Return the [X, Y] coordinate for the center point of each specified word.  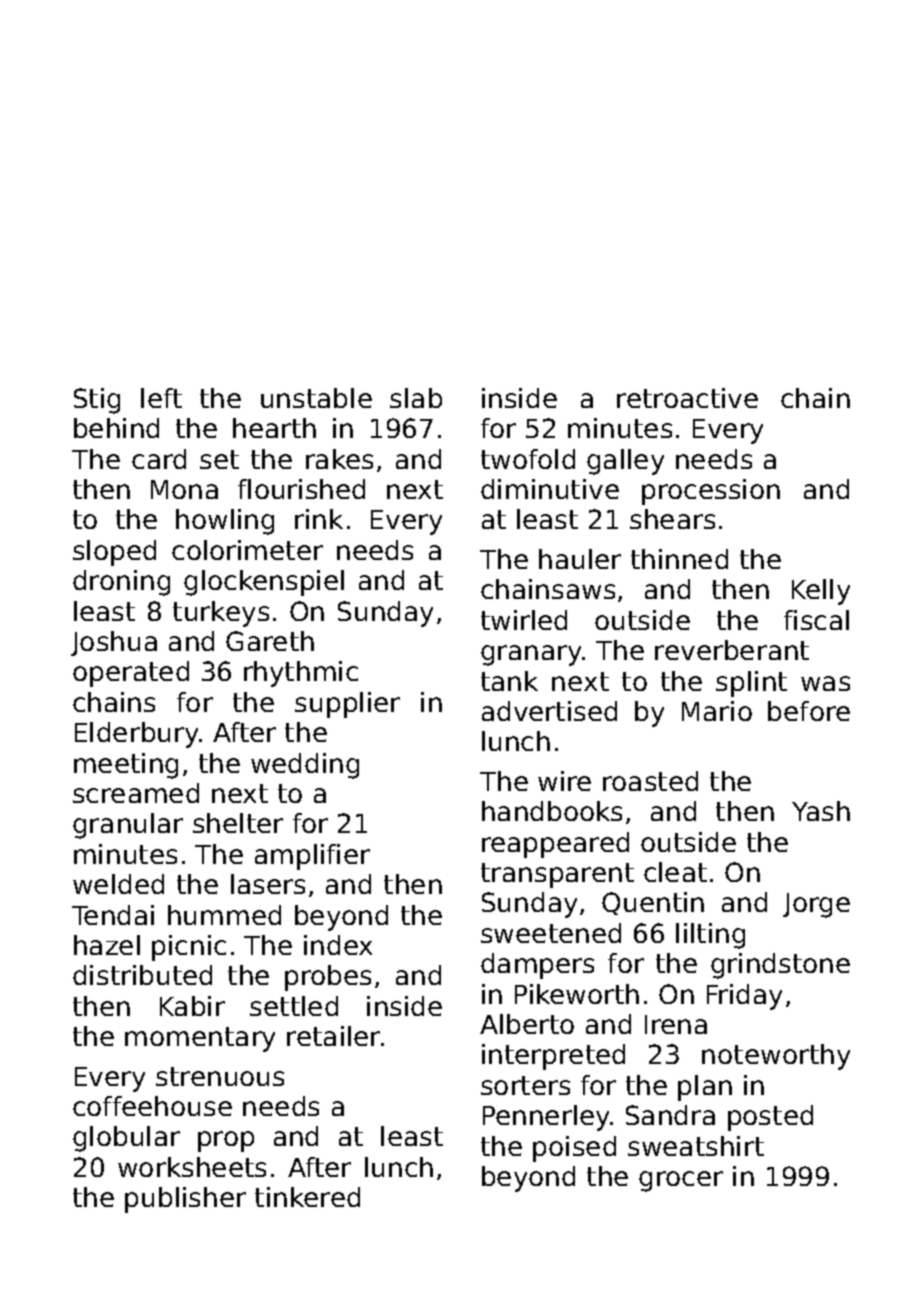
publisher [185, 1200]
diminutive [550, 489]
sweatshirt [696, 1146]
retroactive [687, 398]
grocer [681, 1181]
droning [121, 583]
